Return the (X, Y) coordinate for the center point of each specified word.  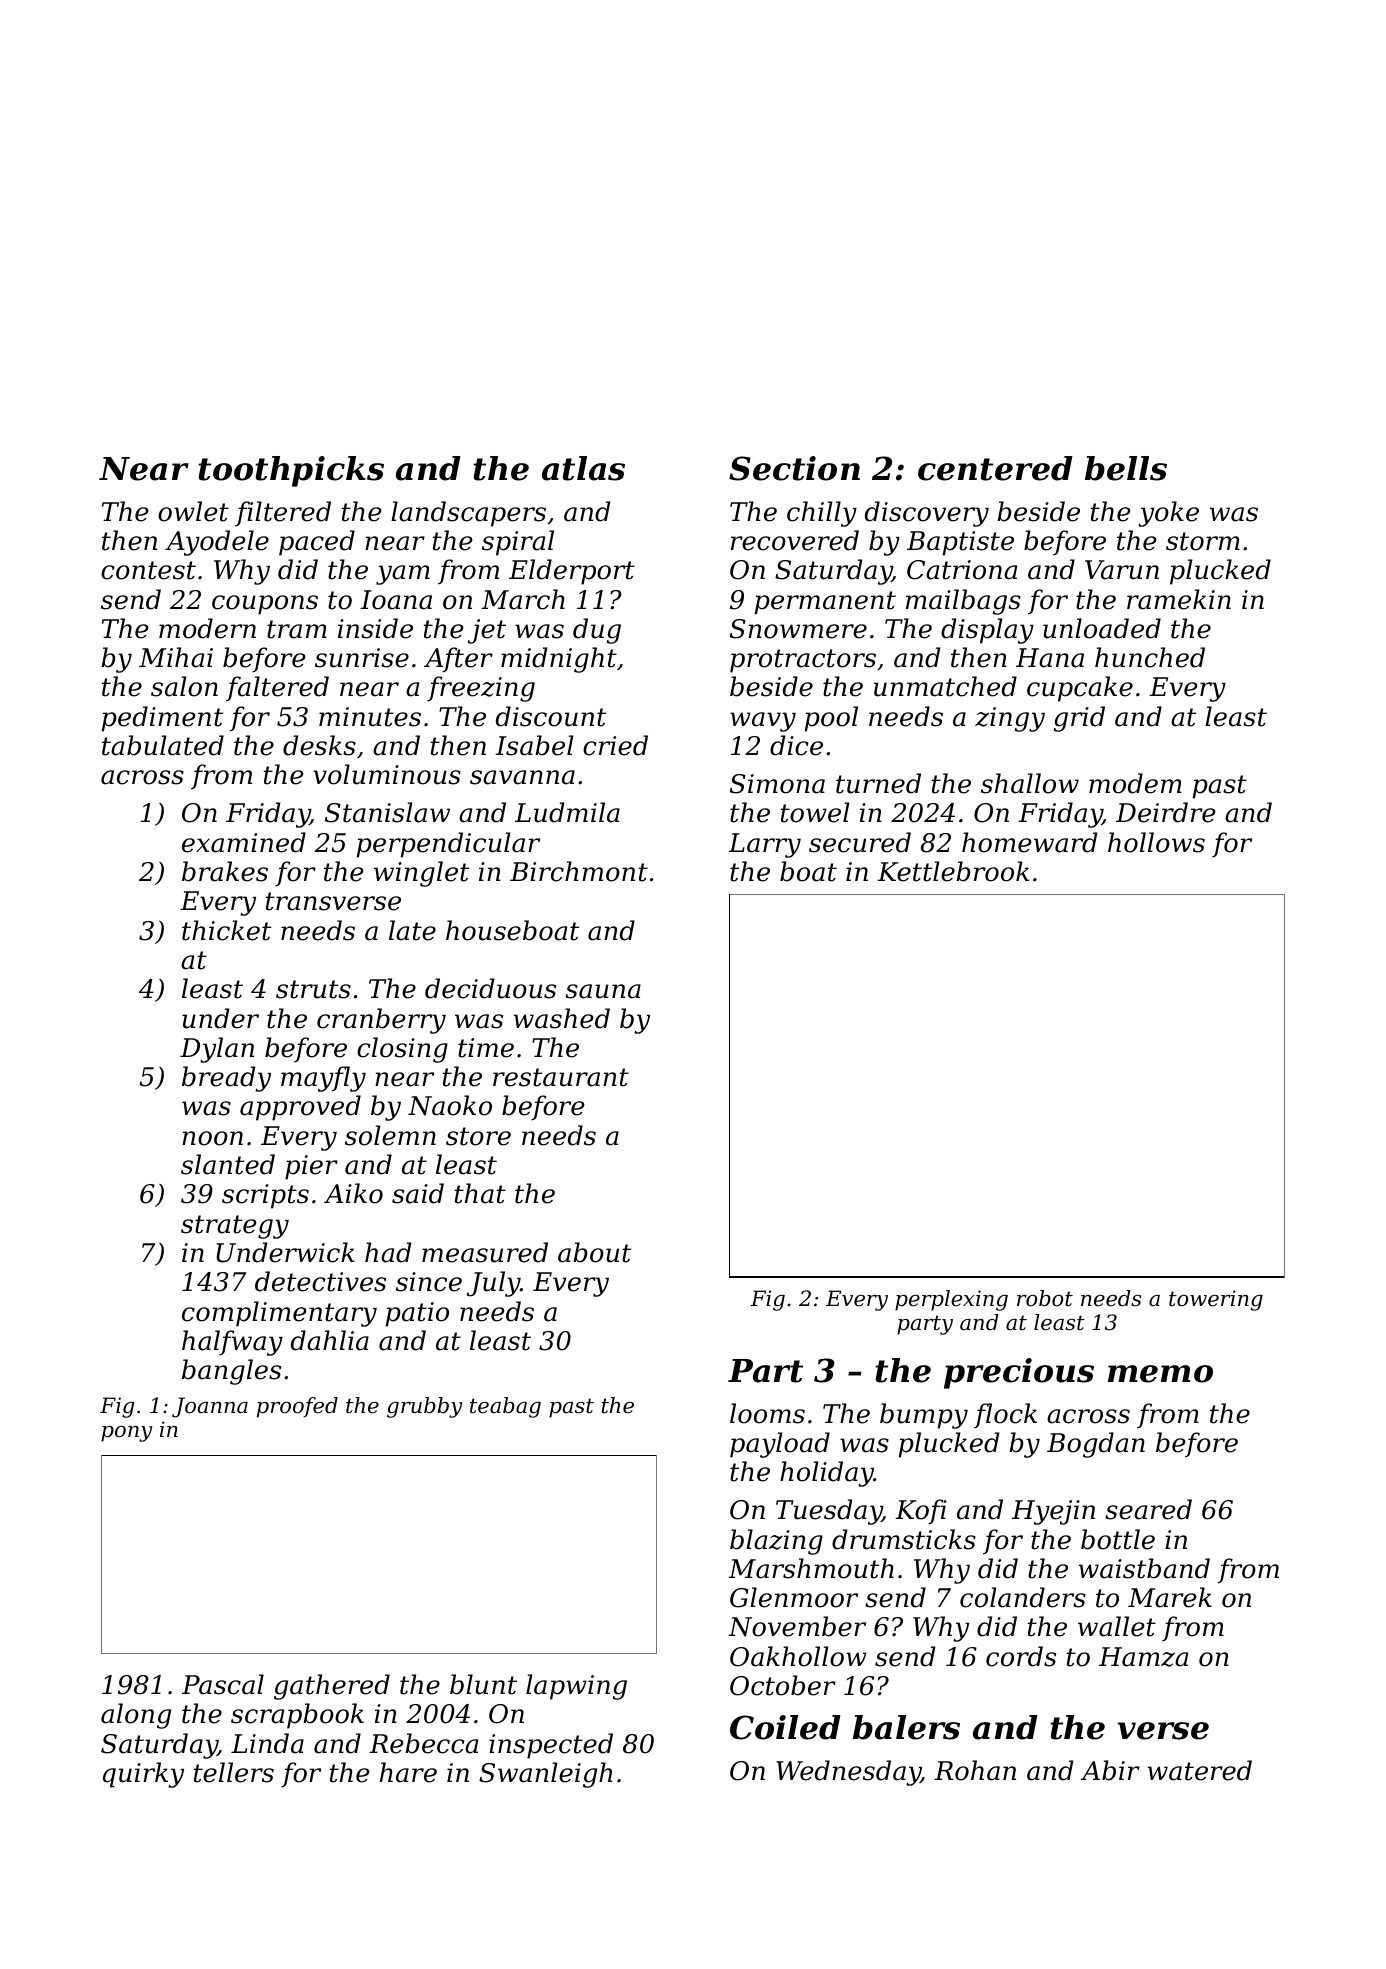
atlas (583, 468)
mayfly (323, 1079)
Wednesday (848, 1773)
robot (1045, 1298)
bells (1126, 468)
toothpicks (291, 471)
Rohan (975, 1770)
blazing (776, 1542)
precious (1019, 1373)
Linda (267, 1743)
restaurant (561, 1077)
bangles (231, 1372)
